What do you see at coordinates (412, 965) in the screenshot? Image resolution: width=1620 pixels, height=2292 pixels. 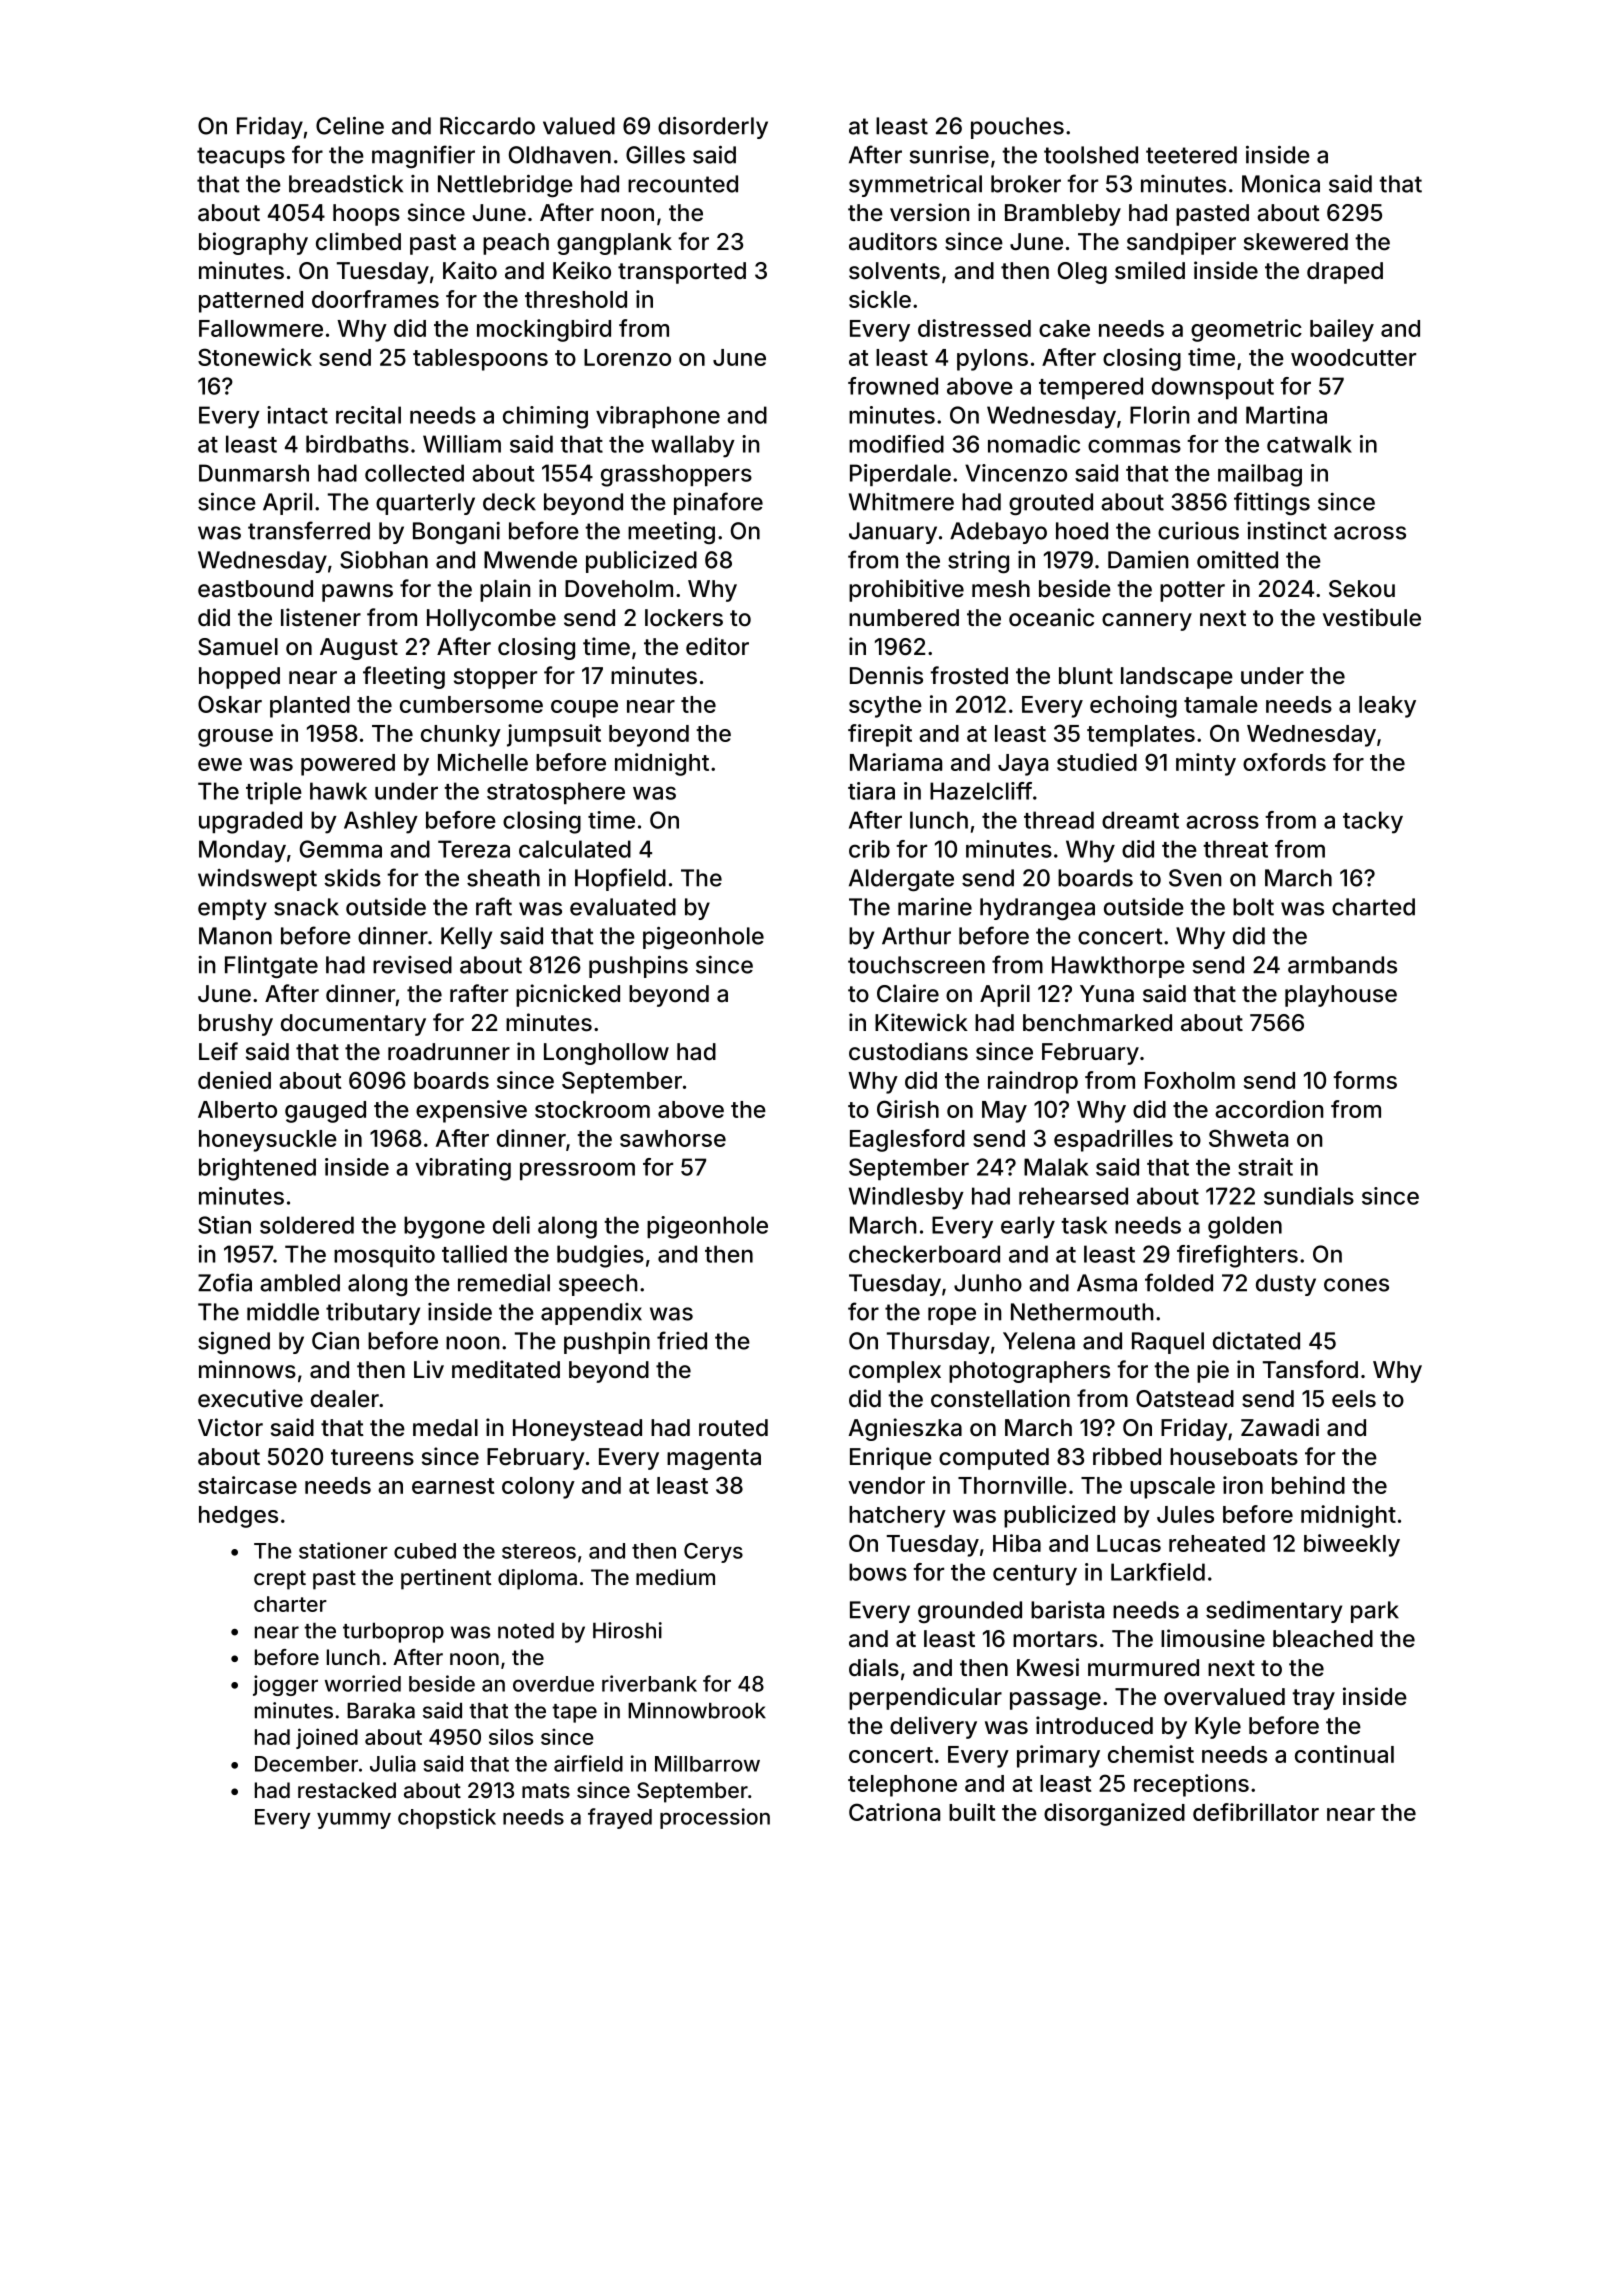 I see `revised` at bounding box center [412, 965].
